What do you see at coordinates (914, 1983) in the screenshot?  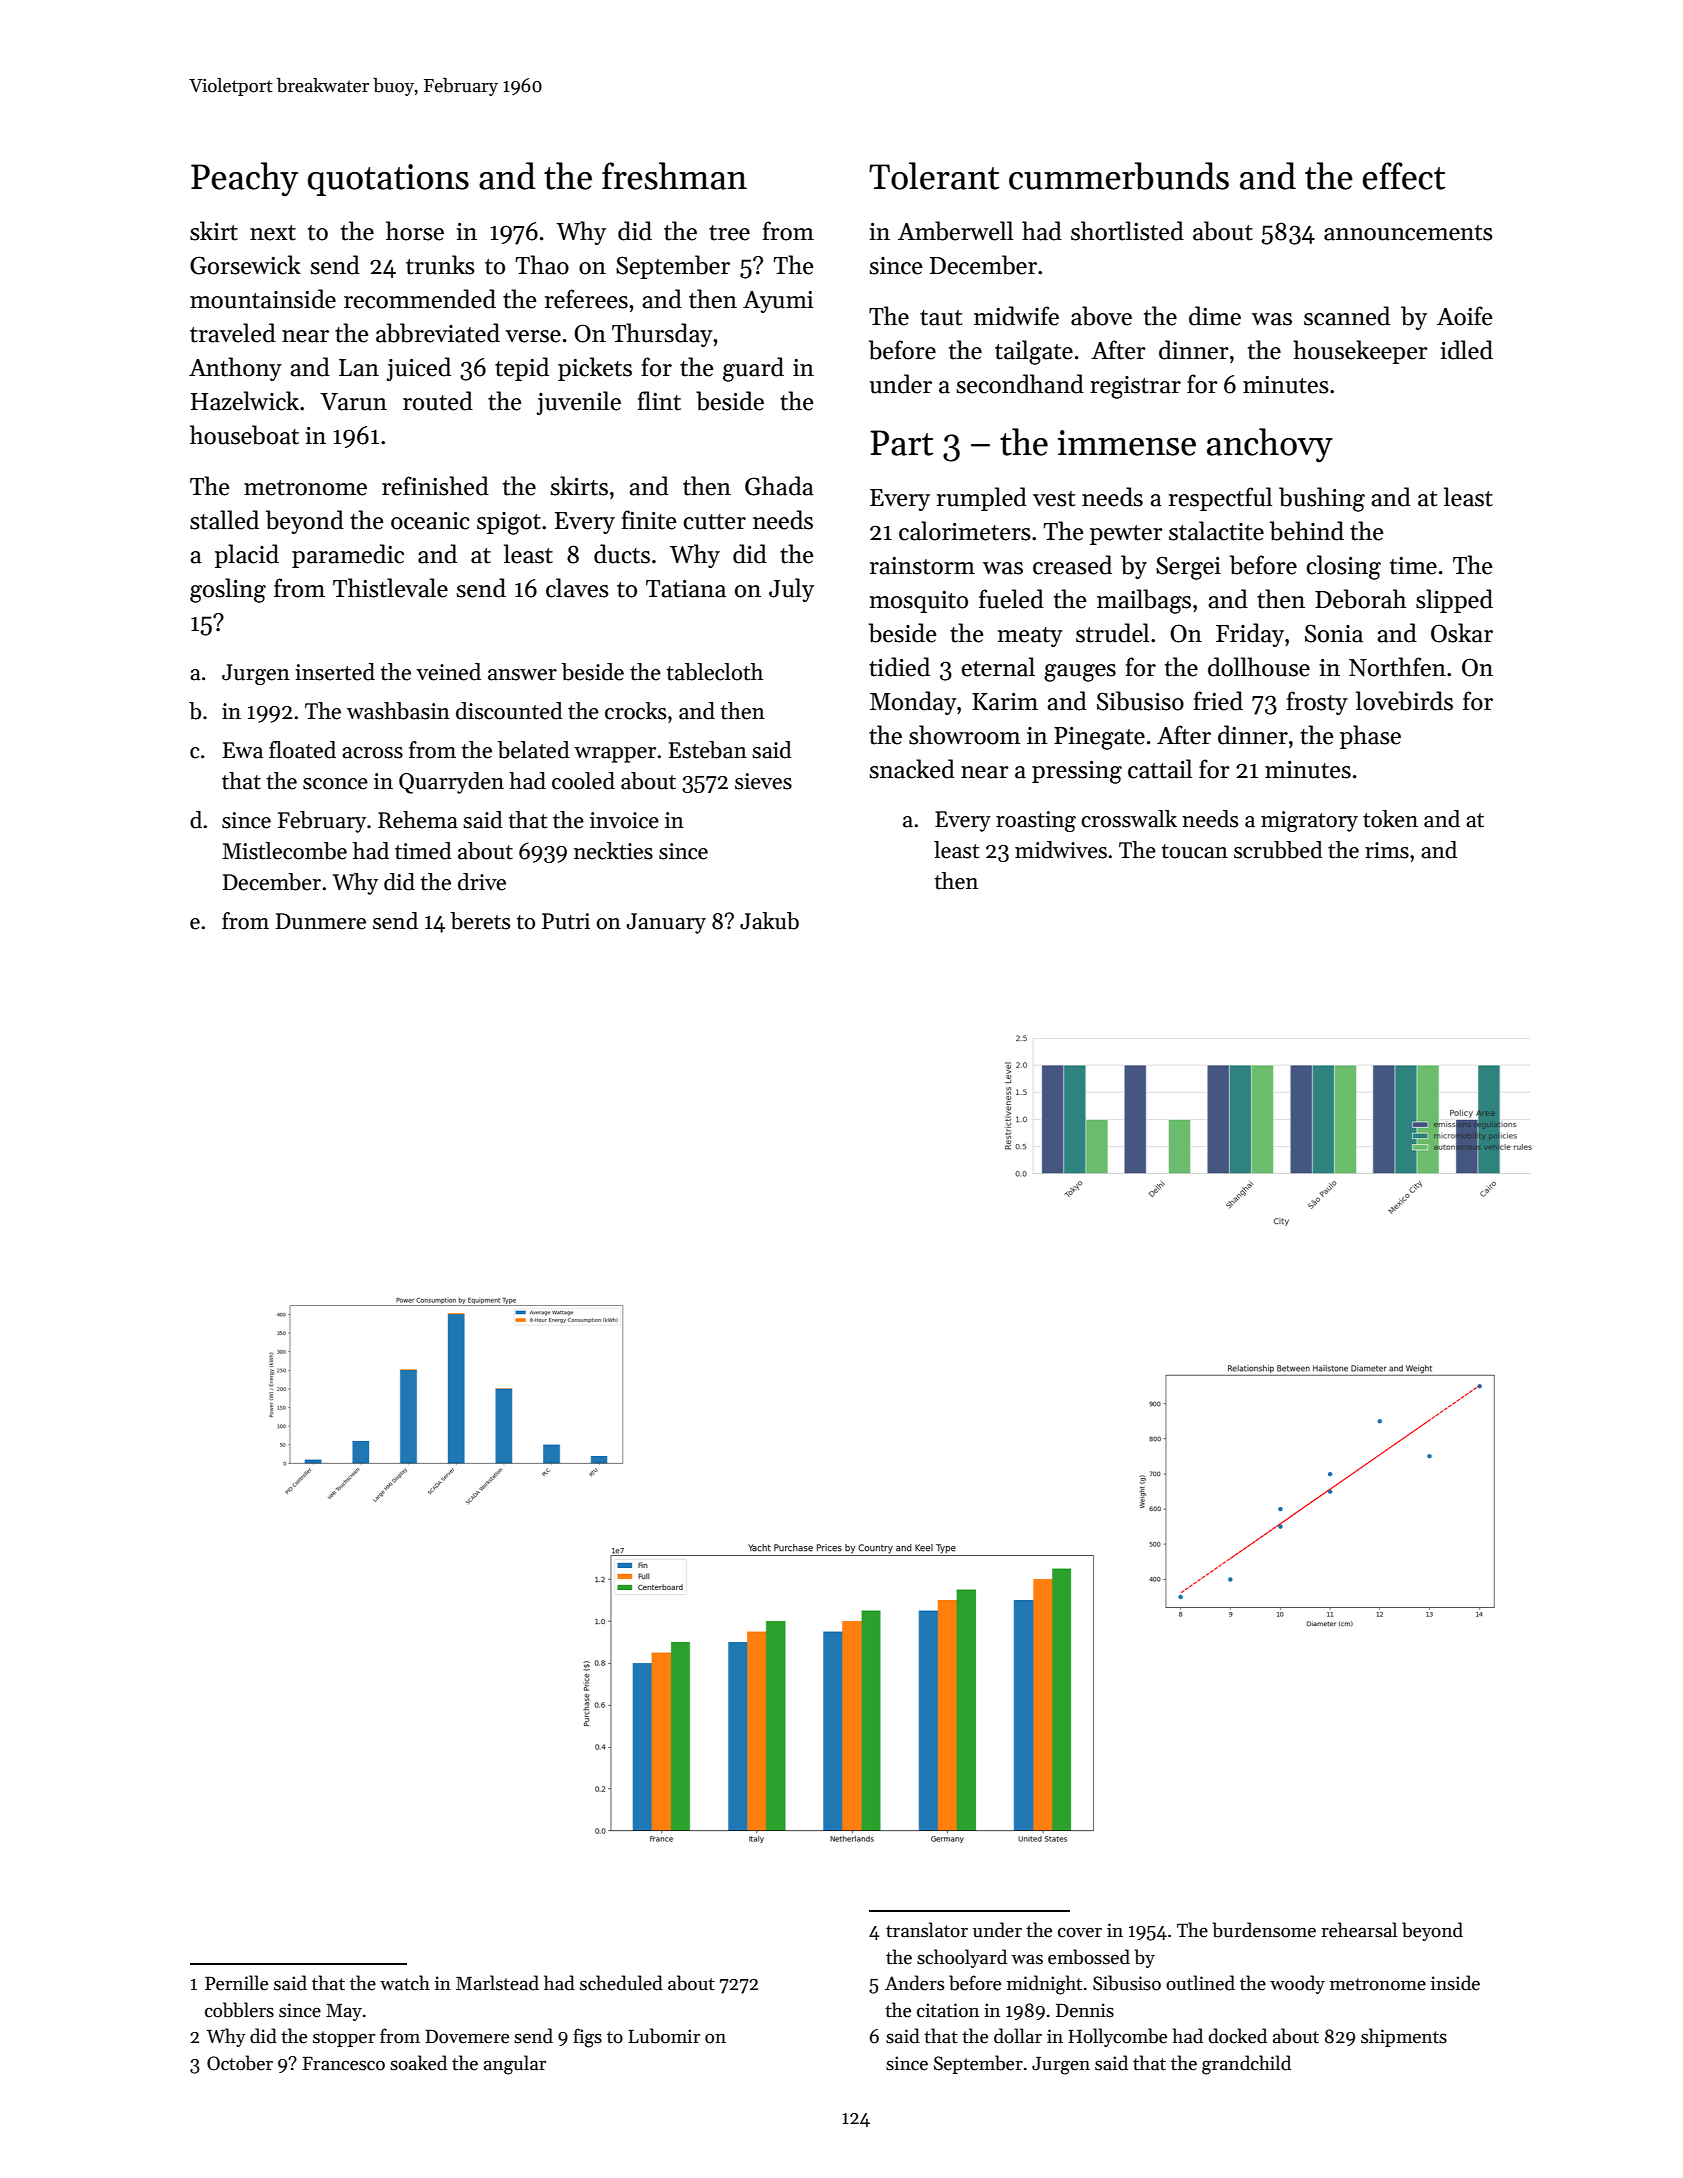 I see `Anders` at bounding box center [914, 1983].
